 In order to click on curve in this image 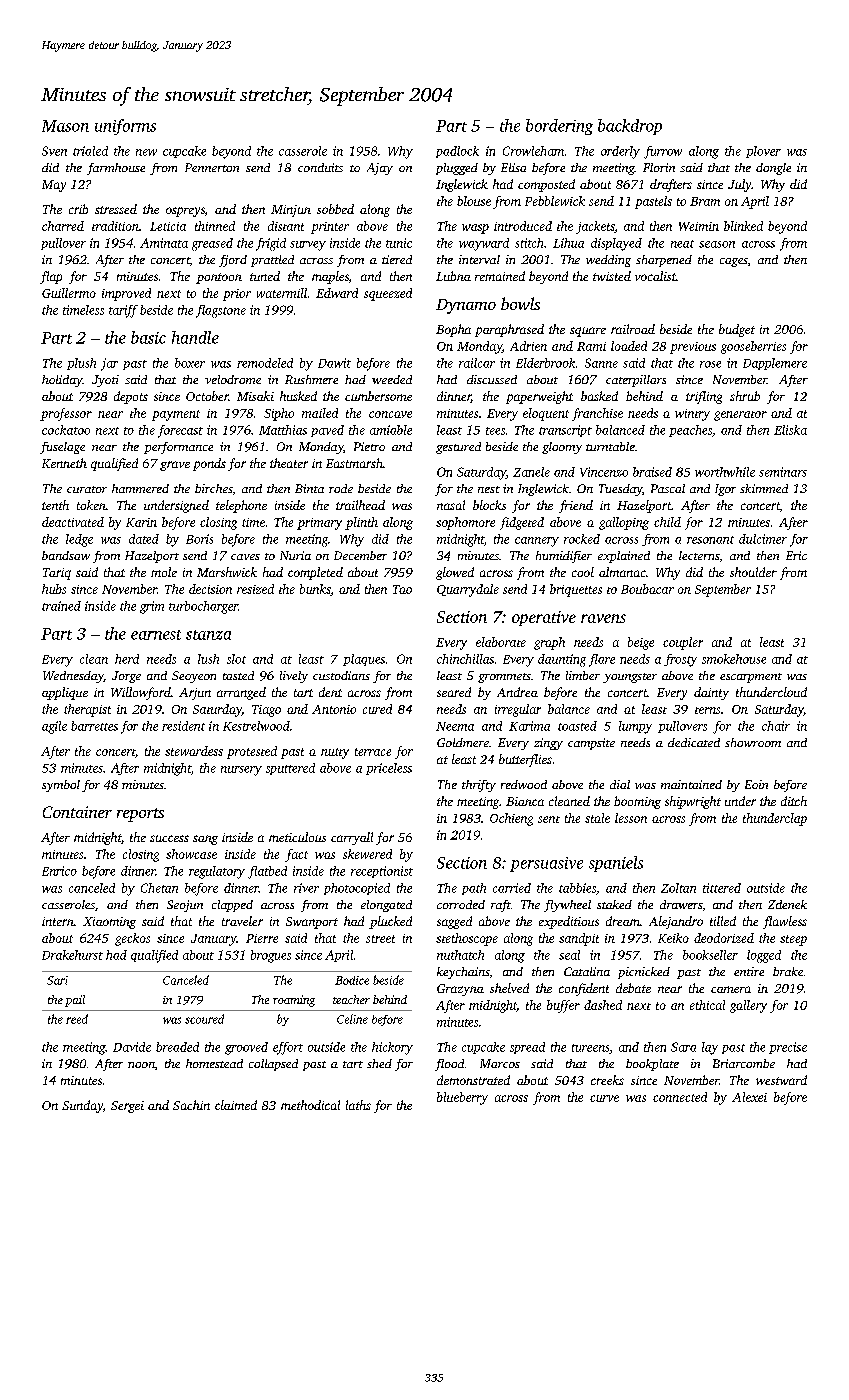, I will do `click(604, 1098)`.
